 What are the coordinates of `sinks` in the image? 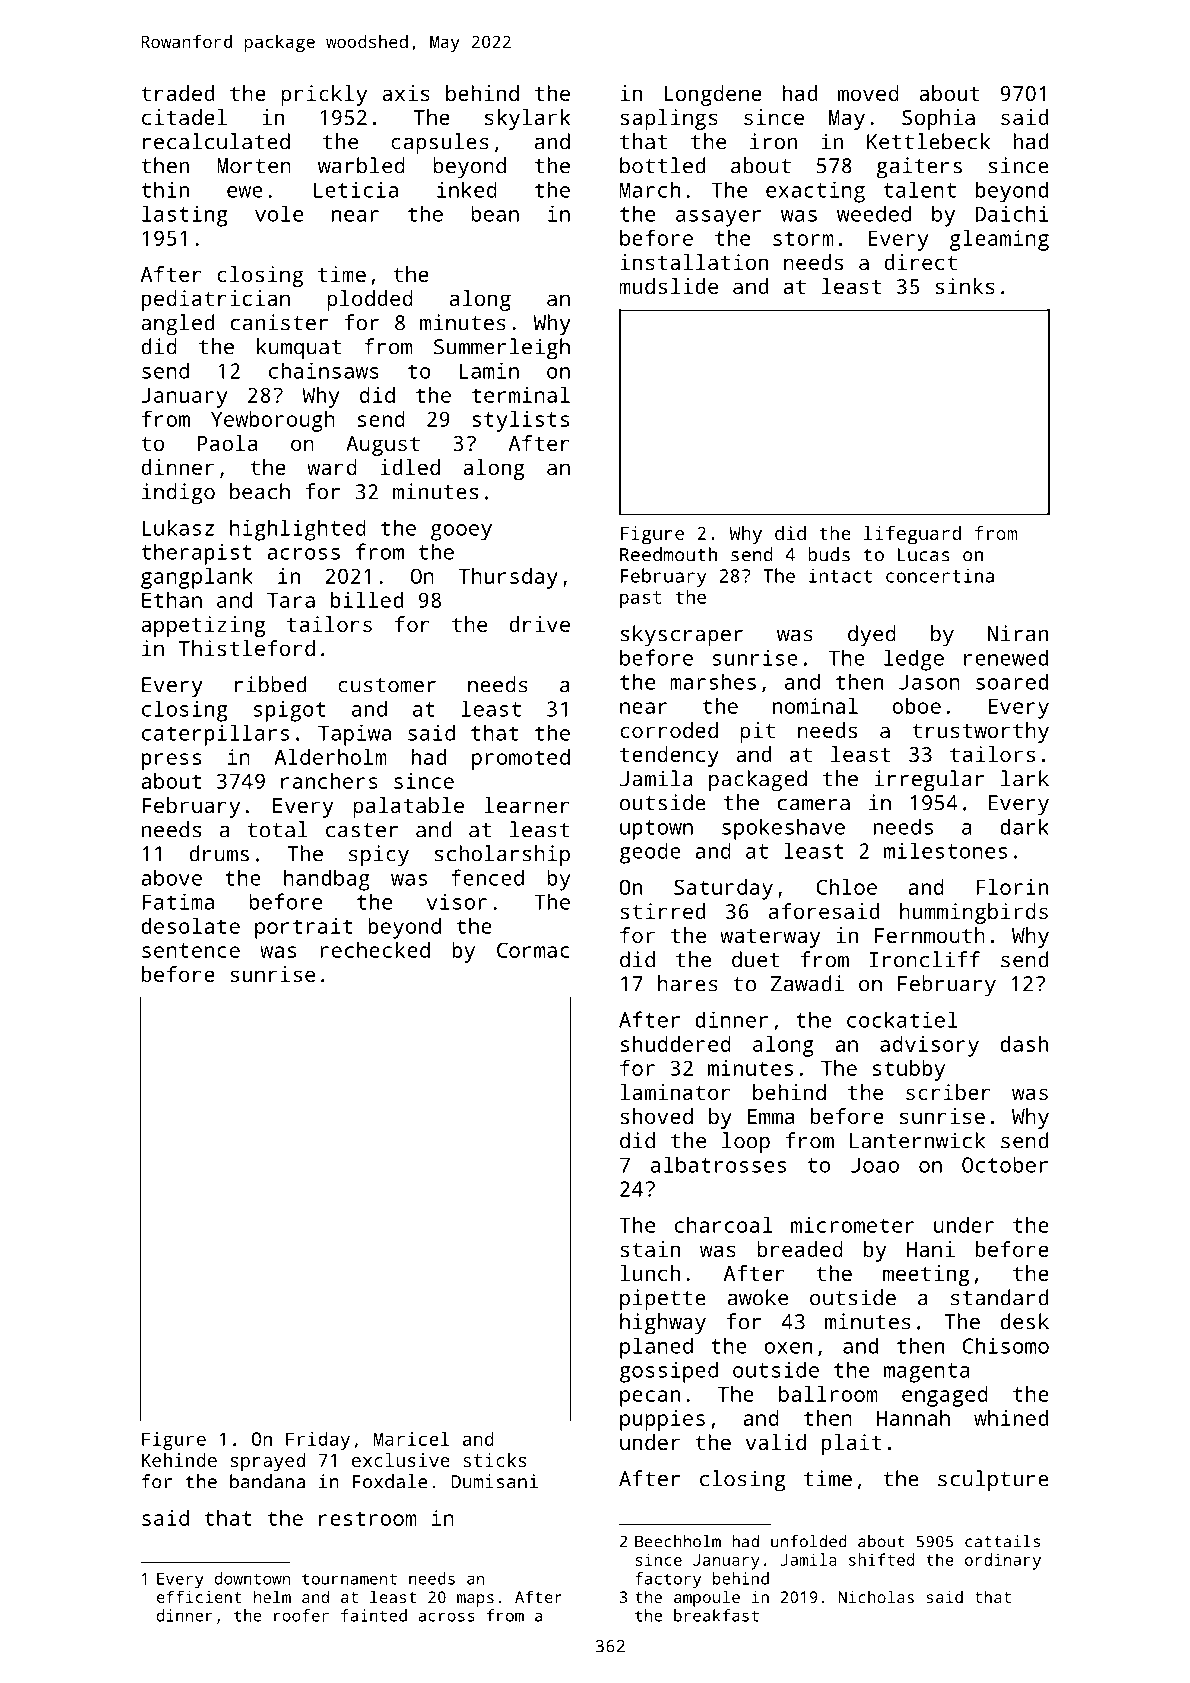 It's located at (965, 286).
